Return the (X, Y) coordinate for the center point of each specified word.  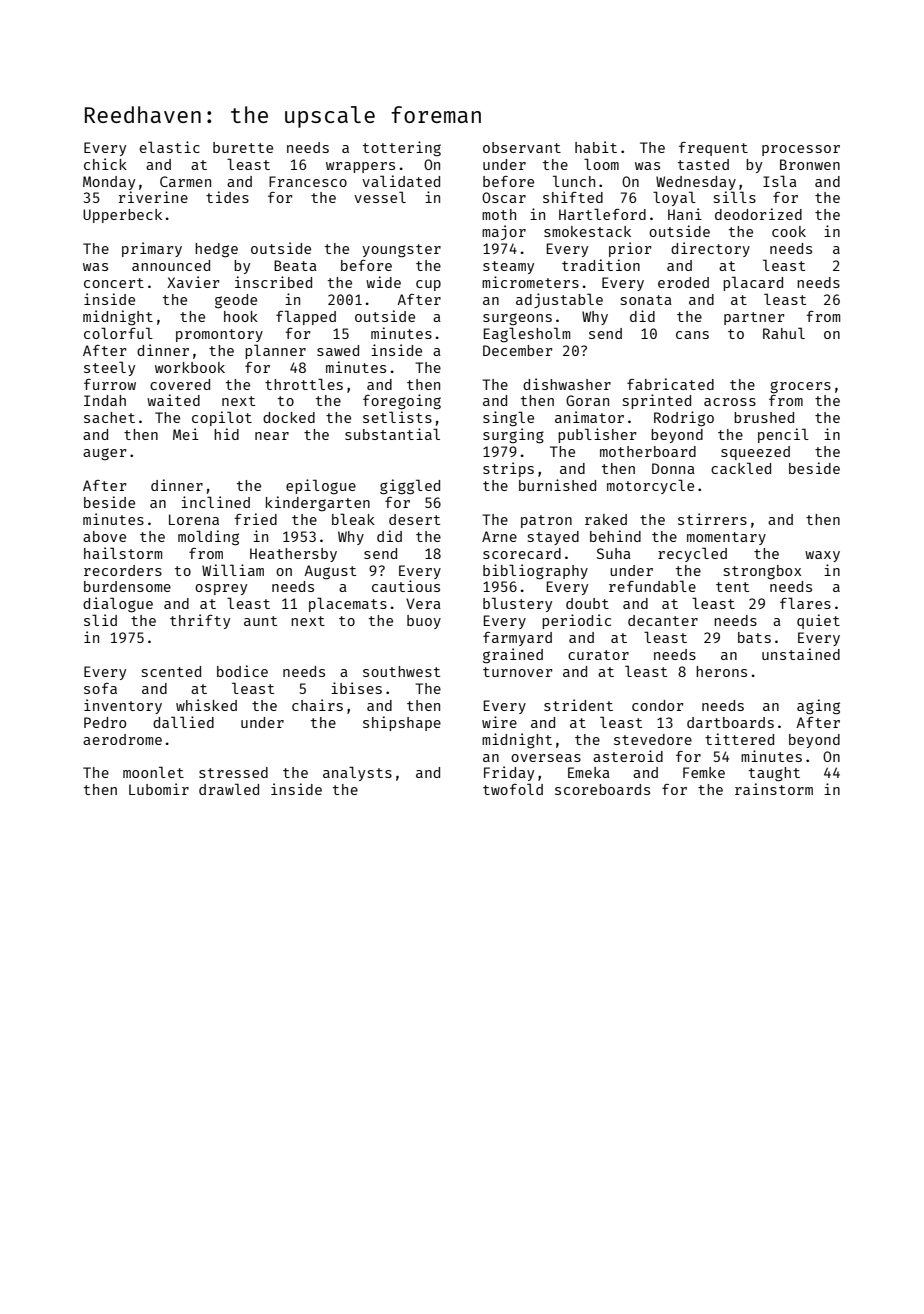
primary (152, 249)
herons (721, 671)
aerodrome (122, 739)
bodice (242, 671)
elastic (170, 147)
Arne (499, 536)
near (272, 436)
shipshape (402, 723)
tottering (402, 149)
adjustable (559, 300)
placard (753, 283)
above (104, 536)
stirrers (712, 519)
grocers (800, 387)
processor (801, 150)
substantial (392, 434)
